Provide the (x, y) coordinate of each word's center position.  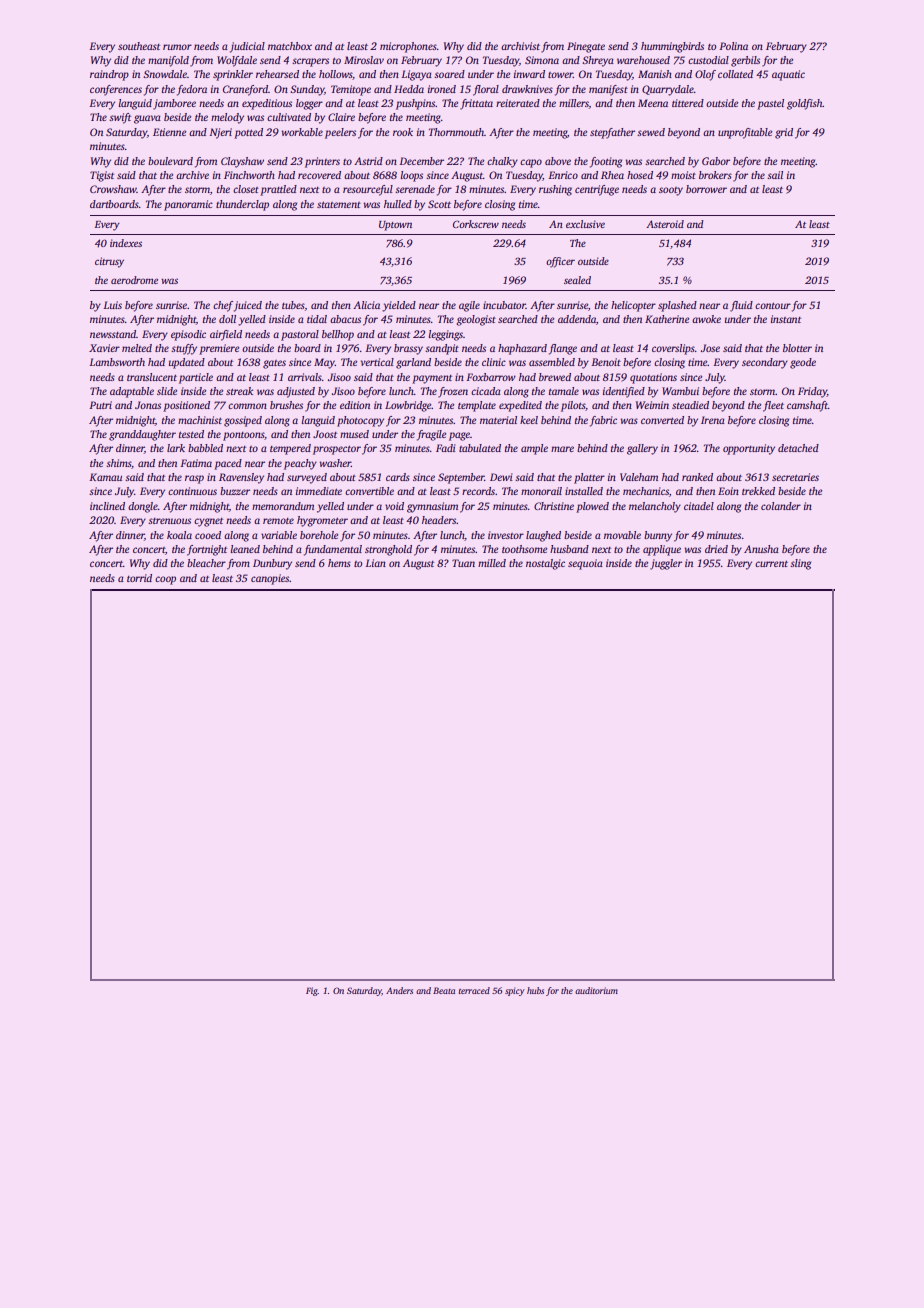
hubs (535, 990)
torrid (139, 578)
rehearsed (277, 74)
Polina (733, 46)
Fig (312, 991)
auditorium (596, 990)
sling (800, 564)
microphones (408, 47)
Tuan (463, 563)
